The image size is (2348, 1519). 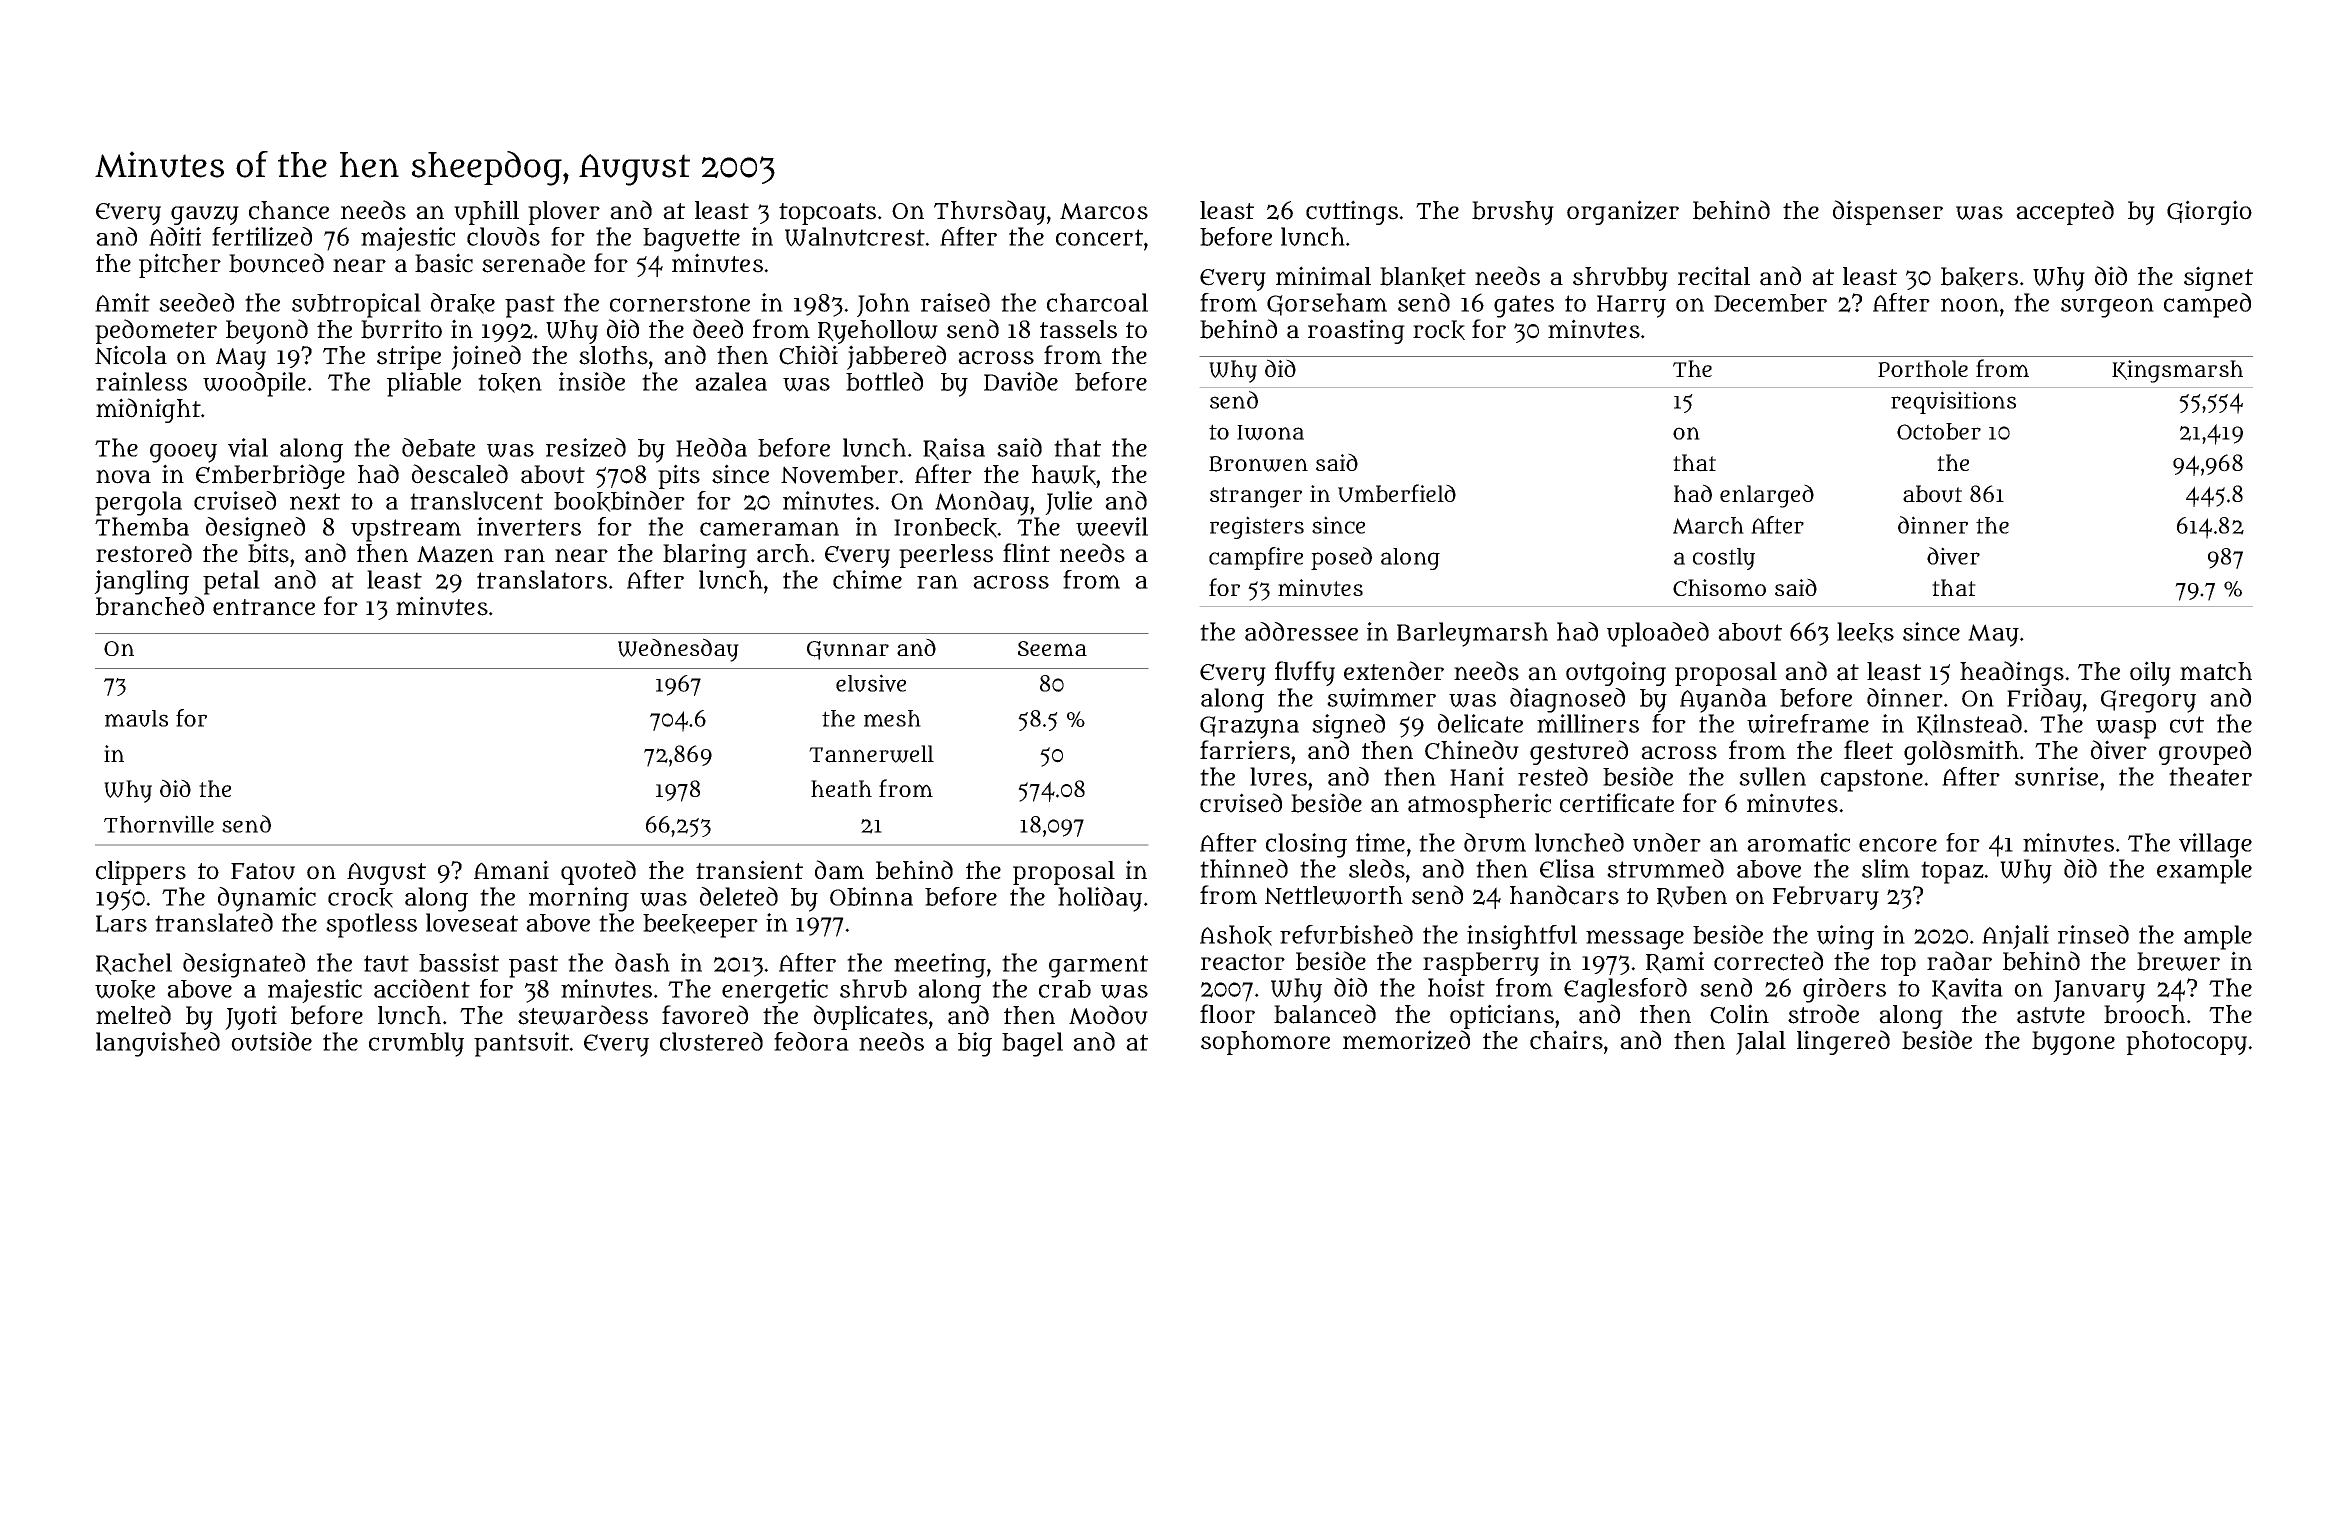 I want to click on Amani, so click(x=511, y=870).
